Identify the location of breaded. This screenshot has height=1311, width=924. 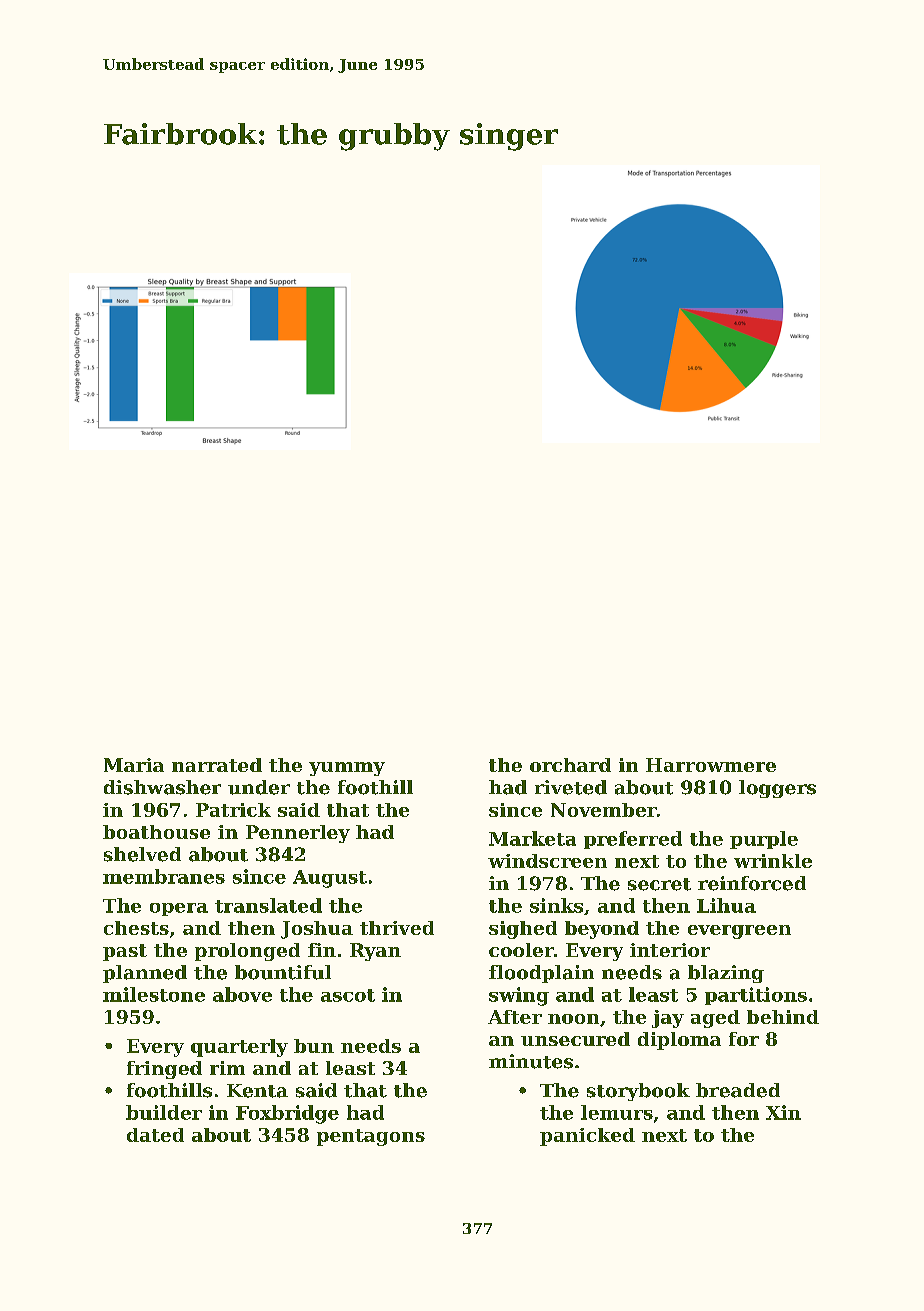
(738, 1090).
